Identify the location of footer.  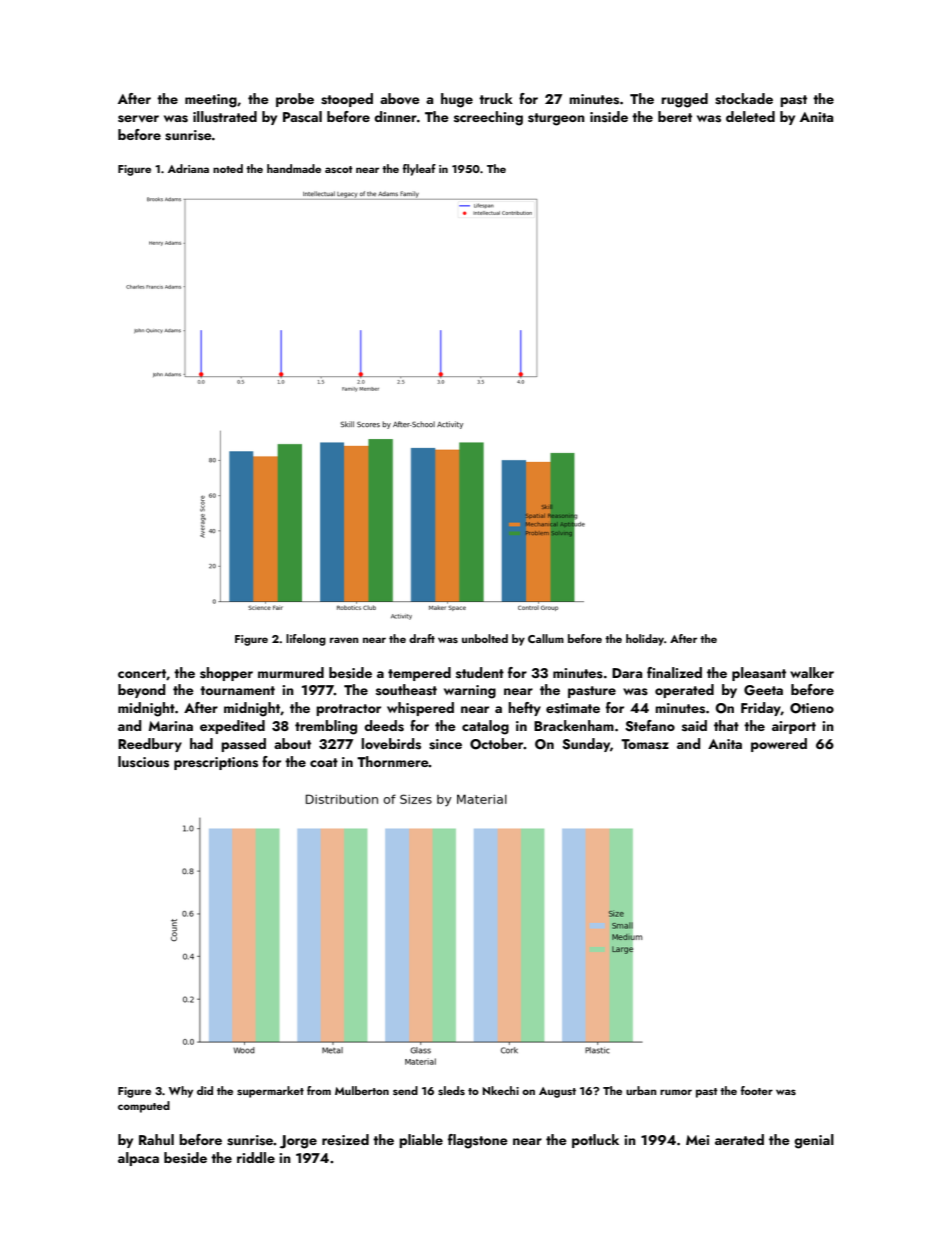
(757, 1090).
